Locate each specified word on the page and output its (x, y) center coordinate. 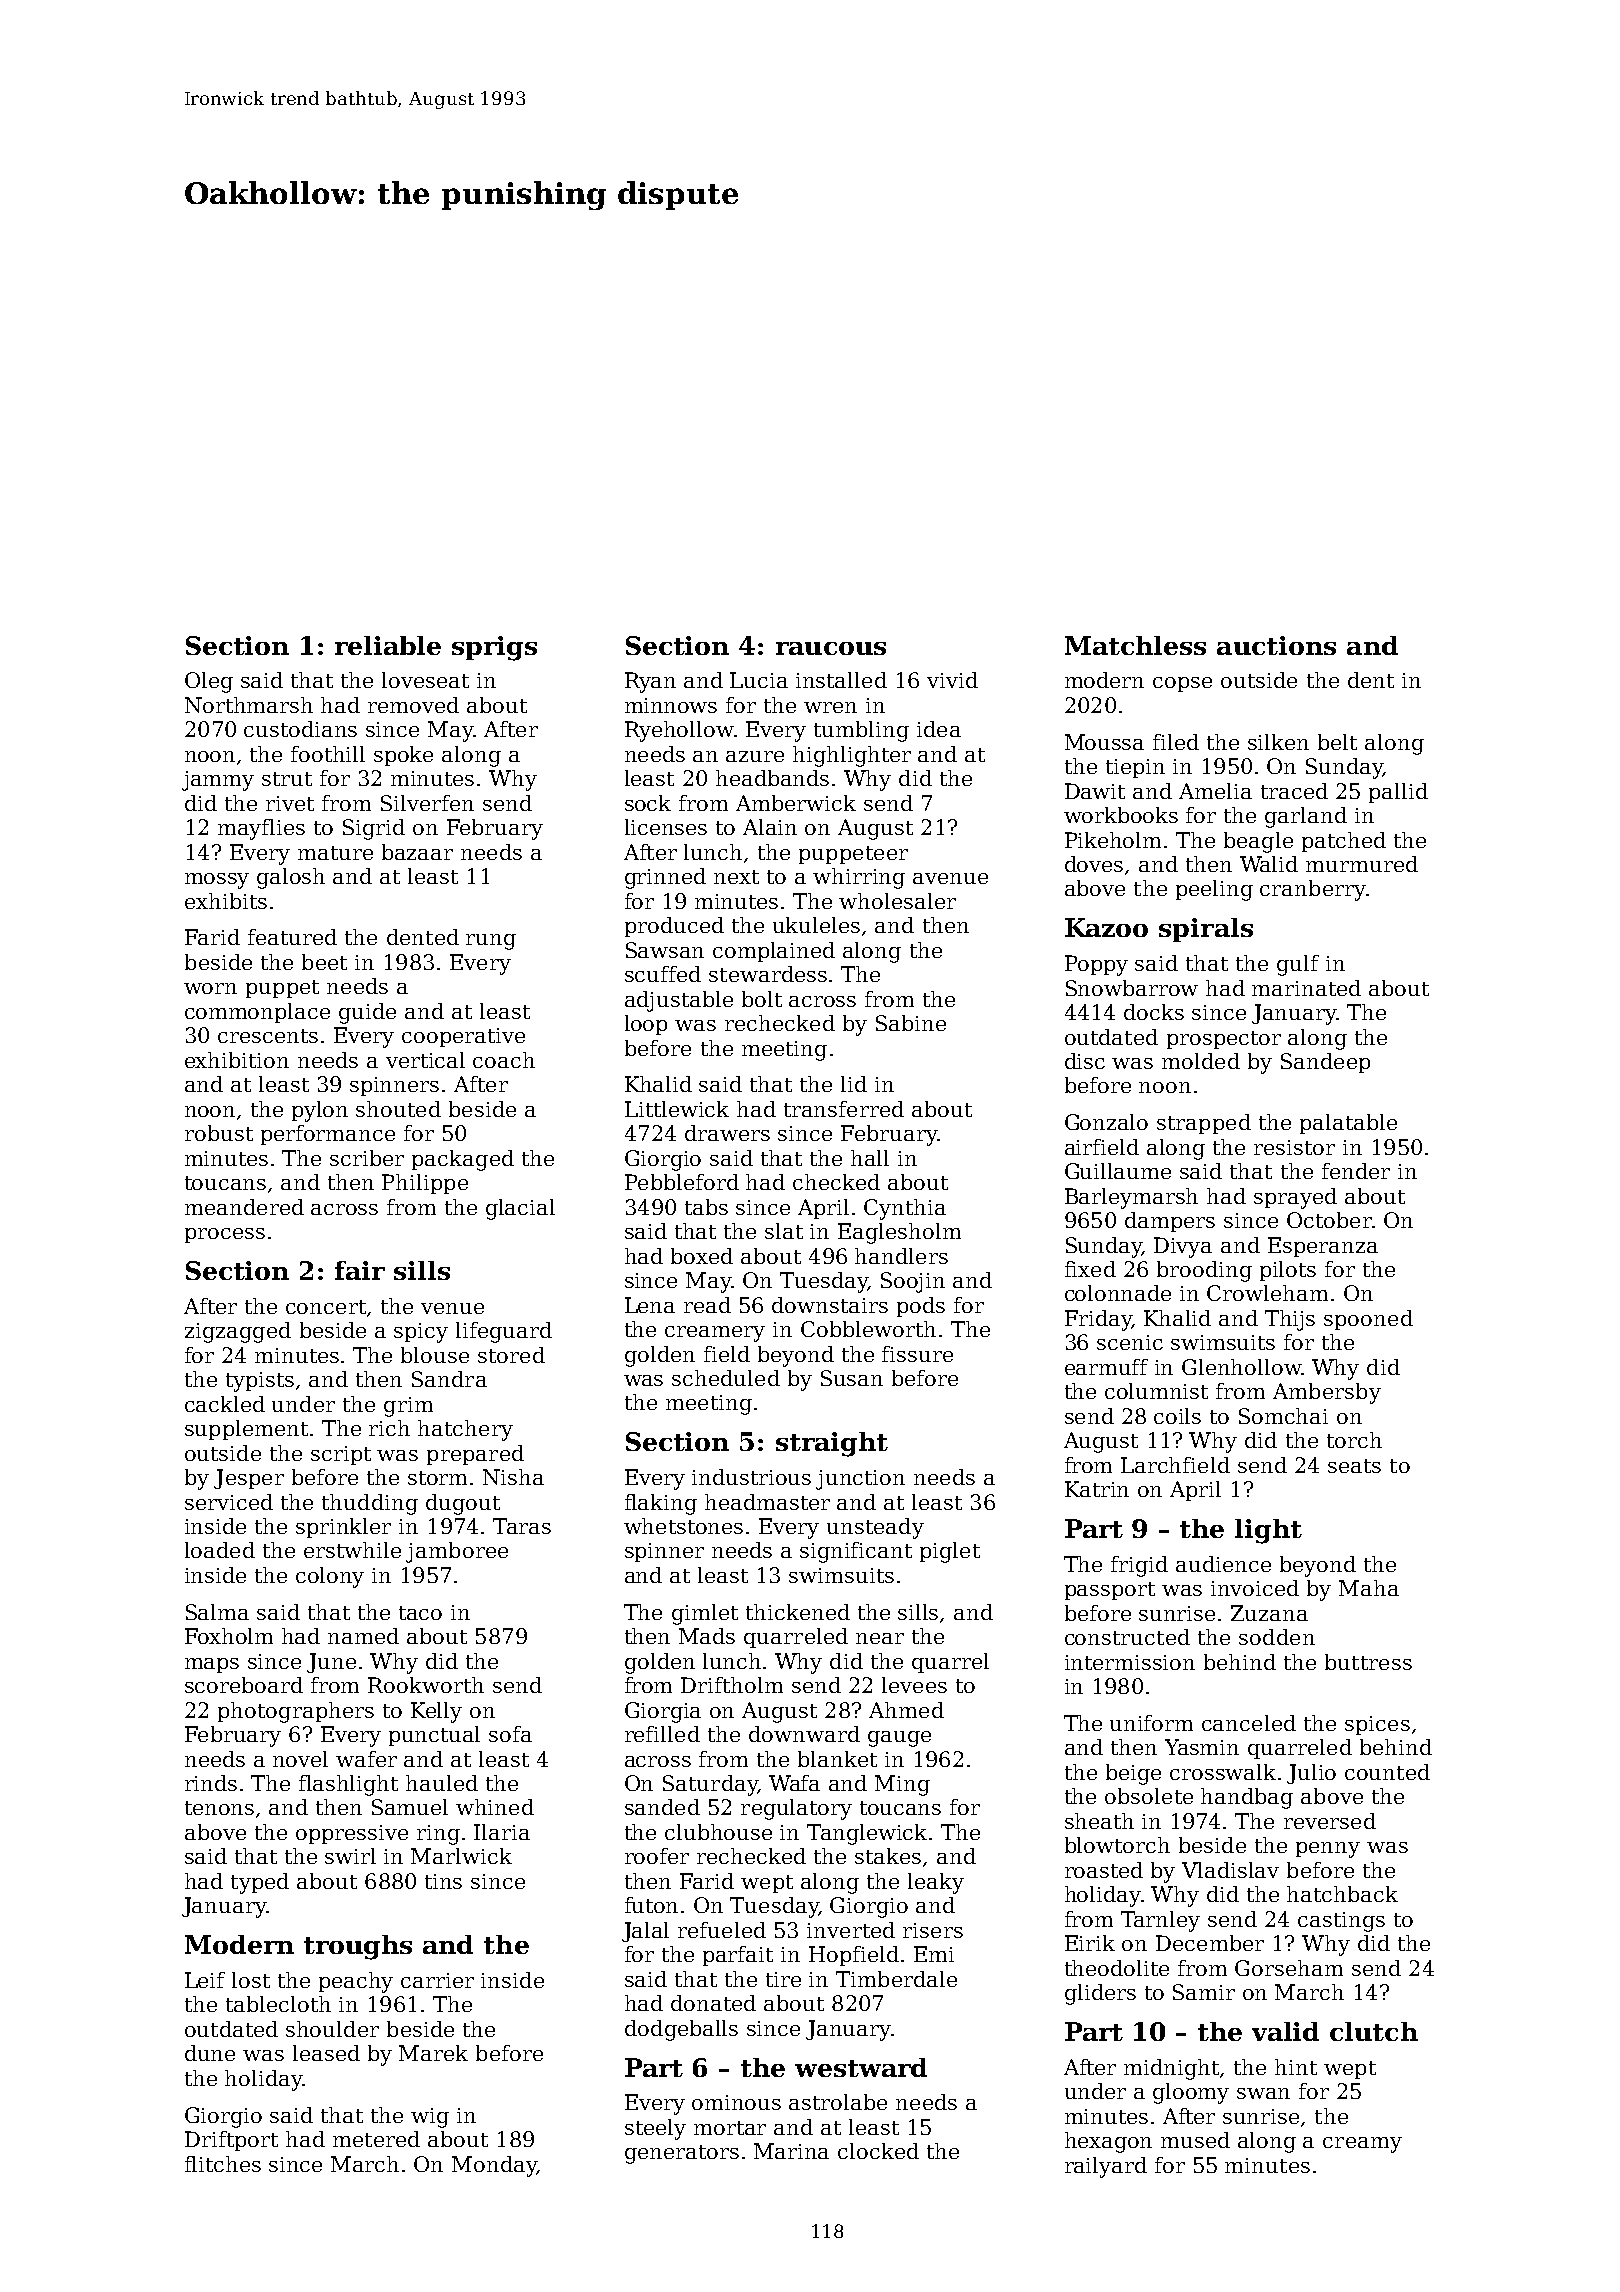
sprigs (494, 648)
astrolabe (838, 2102)
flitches (223, 2164)
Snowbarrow (1132, 988)
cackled (225, 1404)
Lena (650, 1305)
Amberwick (796, 803)
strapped (1204, 1124)
